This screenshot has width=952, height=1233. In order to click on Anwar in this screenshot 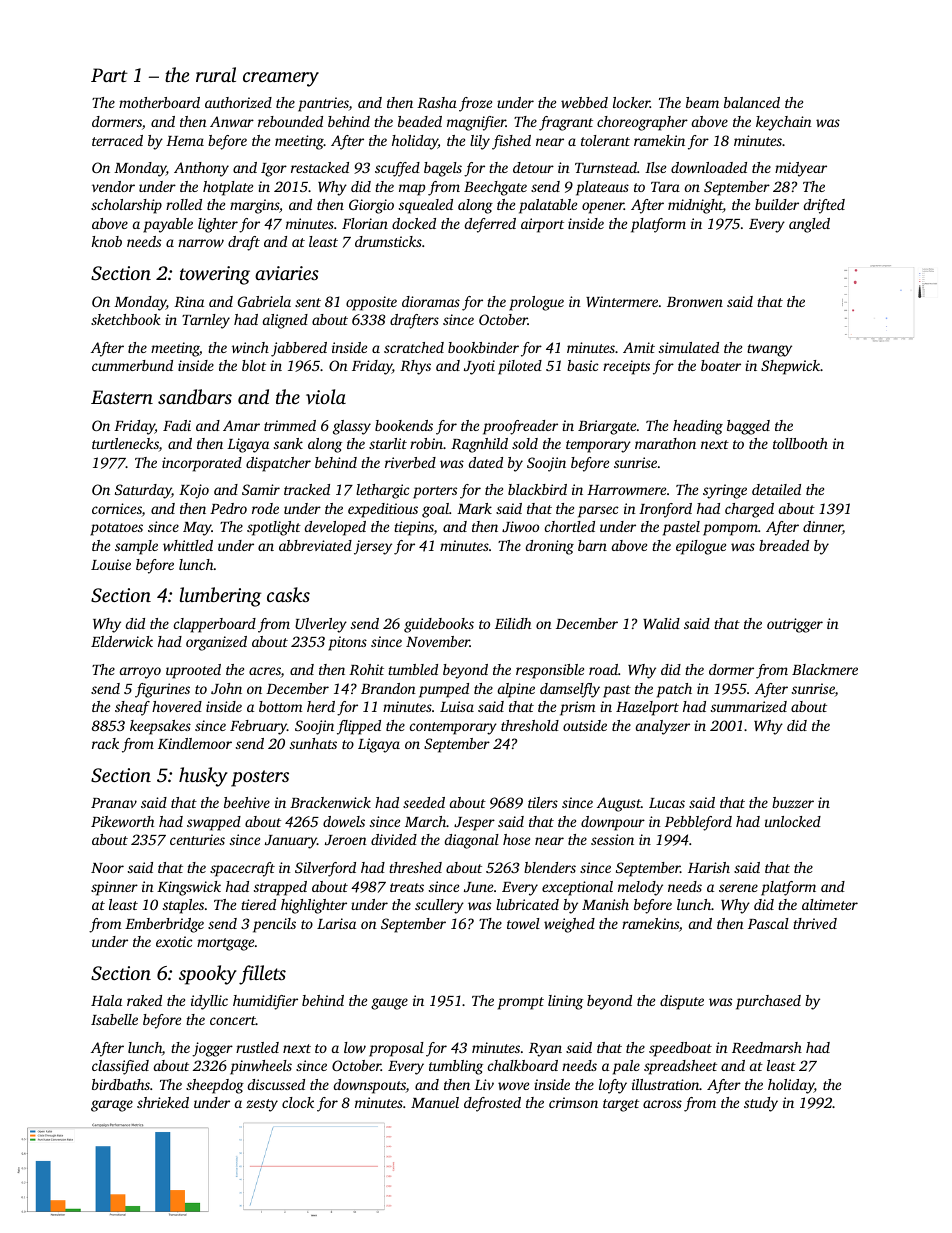, I will do `click(232, 121)`.
